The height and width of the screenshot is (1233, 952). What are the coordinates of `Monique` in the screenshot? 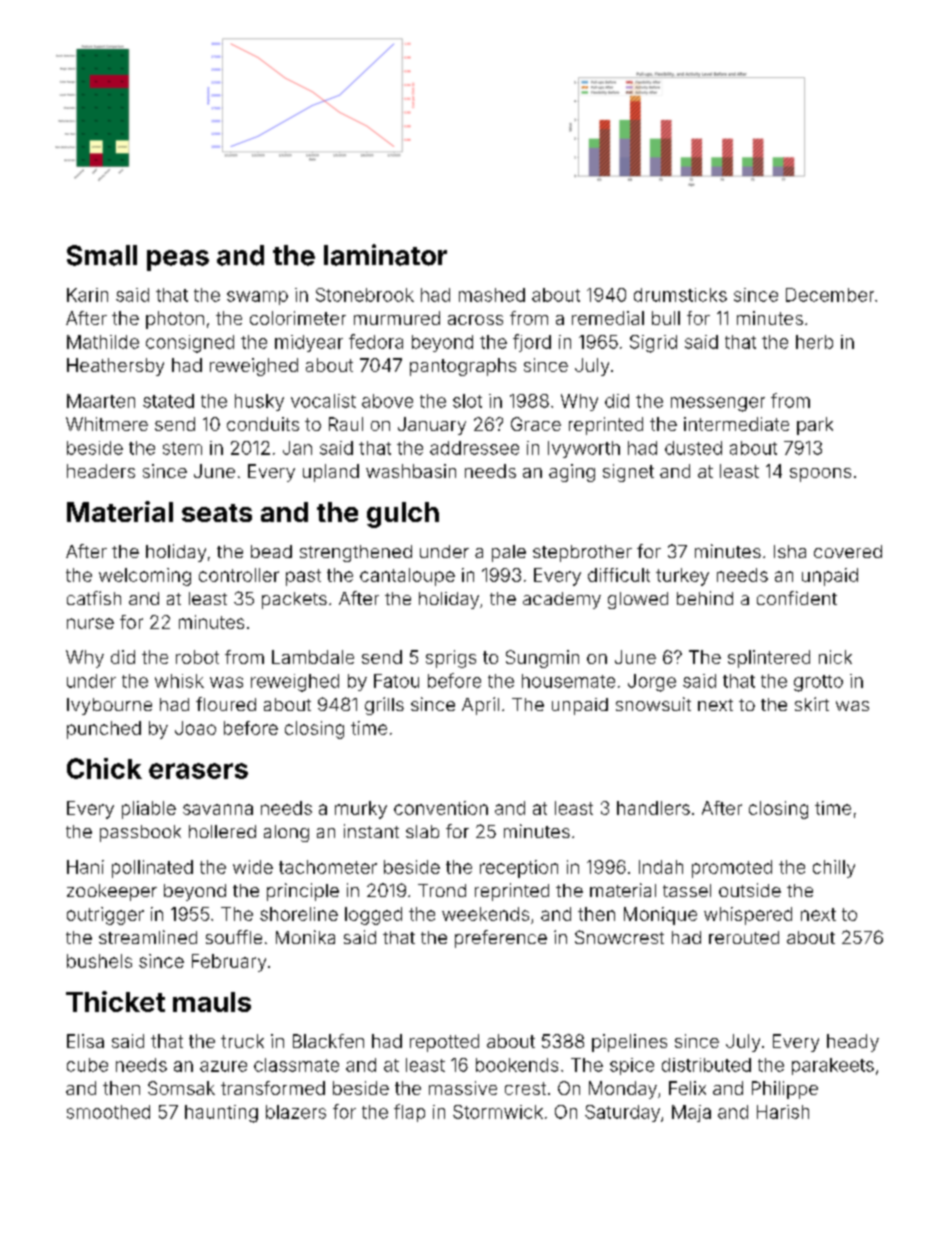 It's located at (660, 916).
